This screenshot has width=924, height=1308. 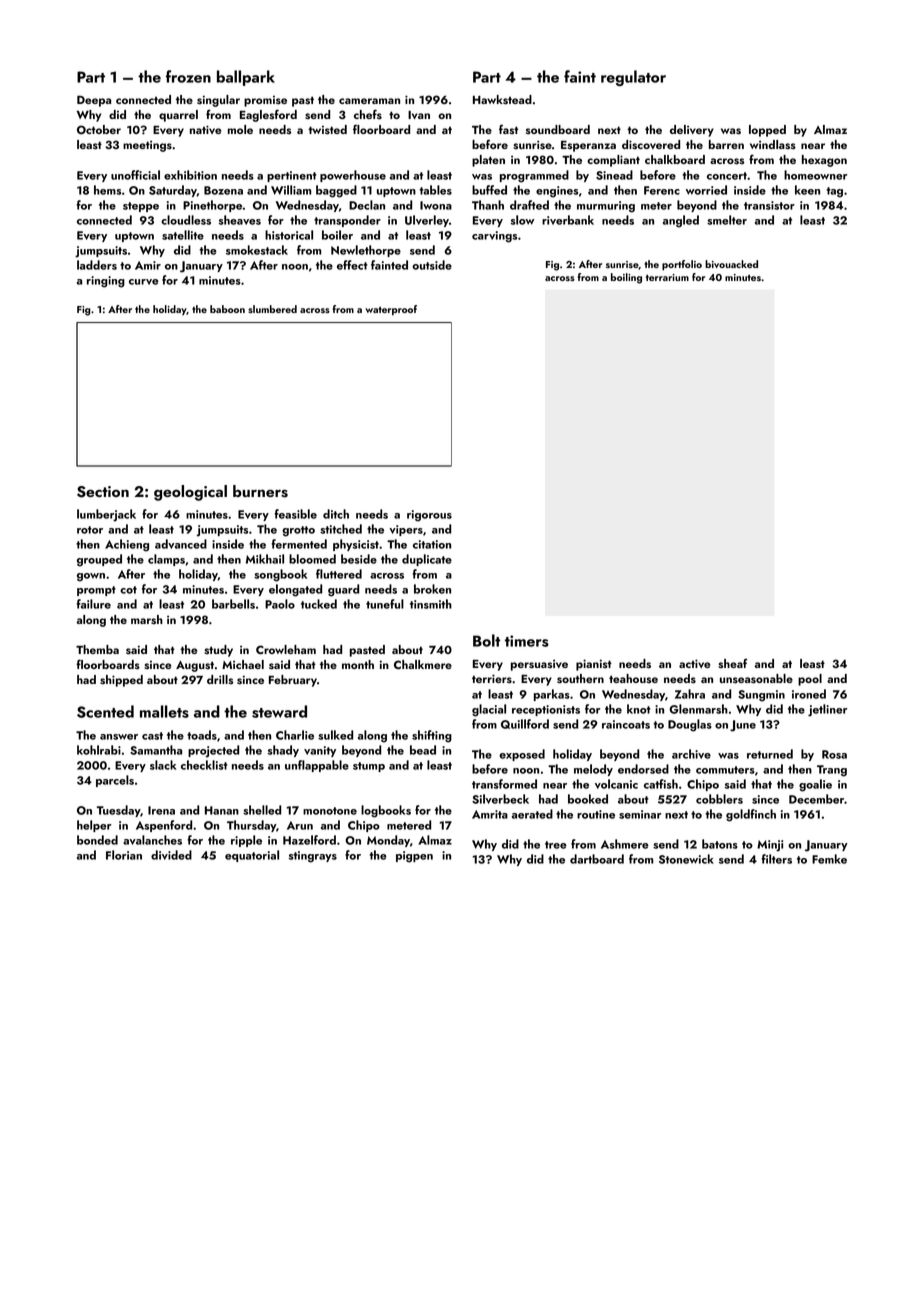 What do you see at coordinates (633, 78) in the screenshot?
I see `regulator` at bounding box center [633, 78].
